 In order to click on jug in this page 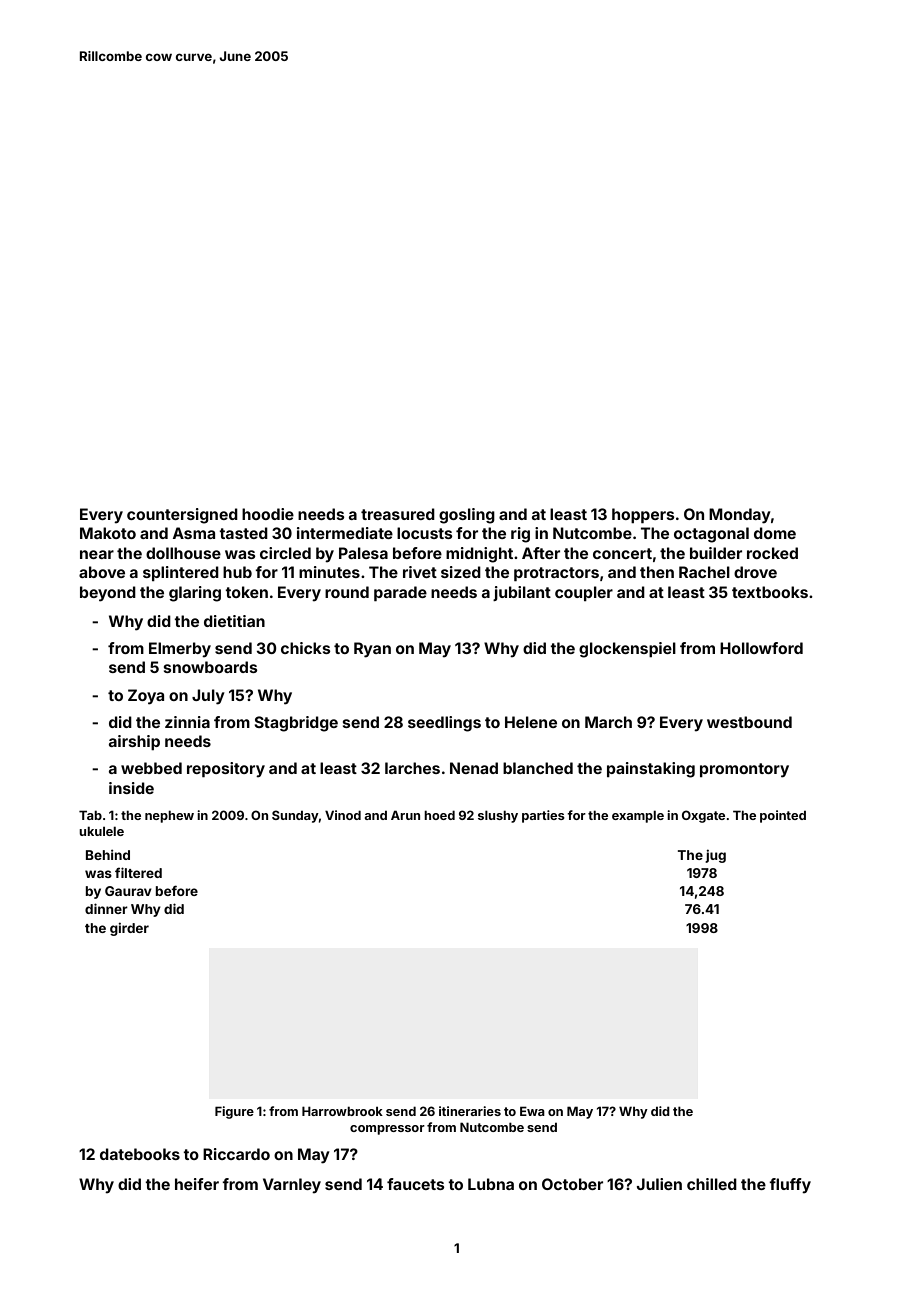, I will do `click(715, 856)`.
